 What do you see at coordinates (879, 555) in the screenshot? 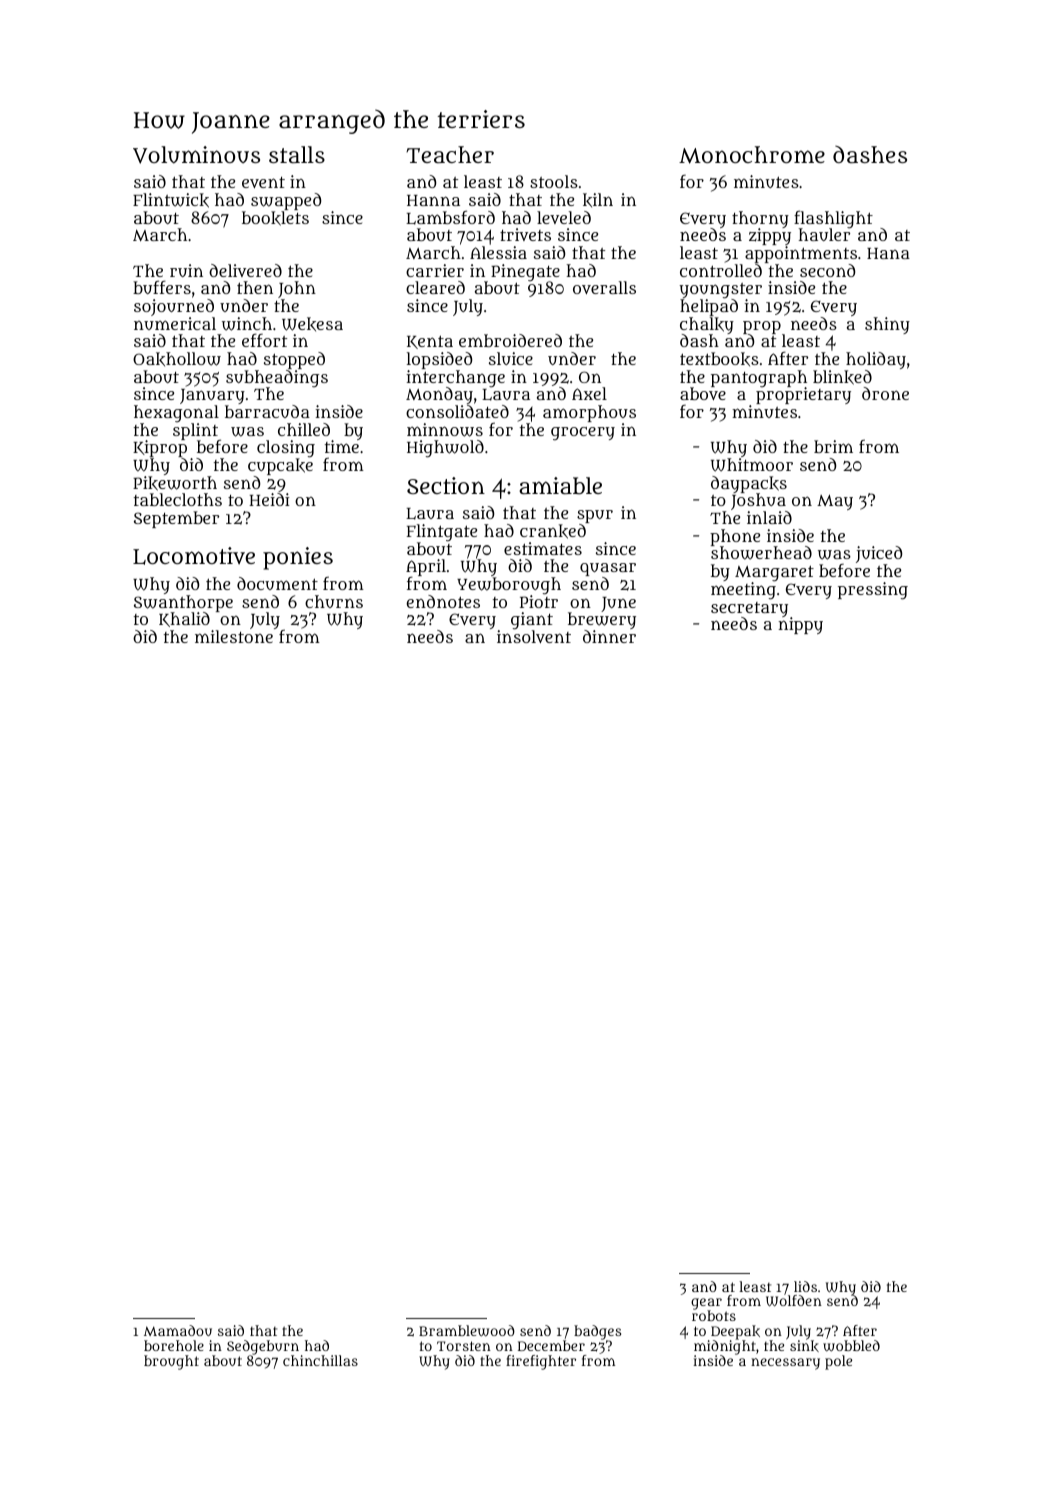
I see `juiced` at bounding box center [879, 555].
